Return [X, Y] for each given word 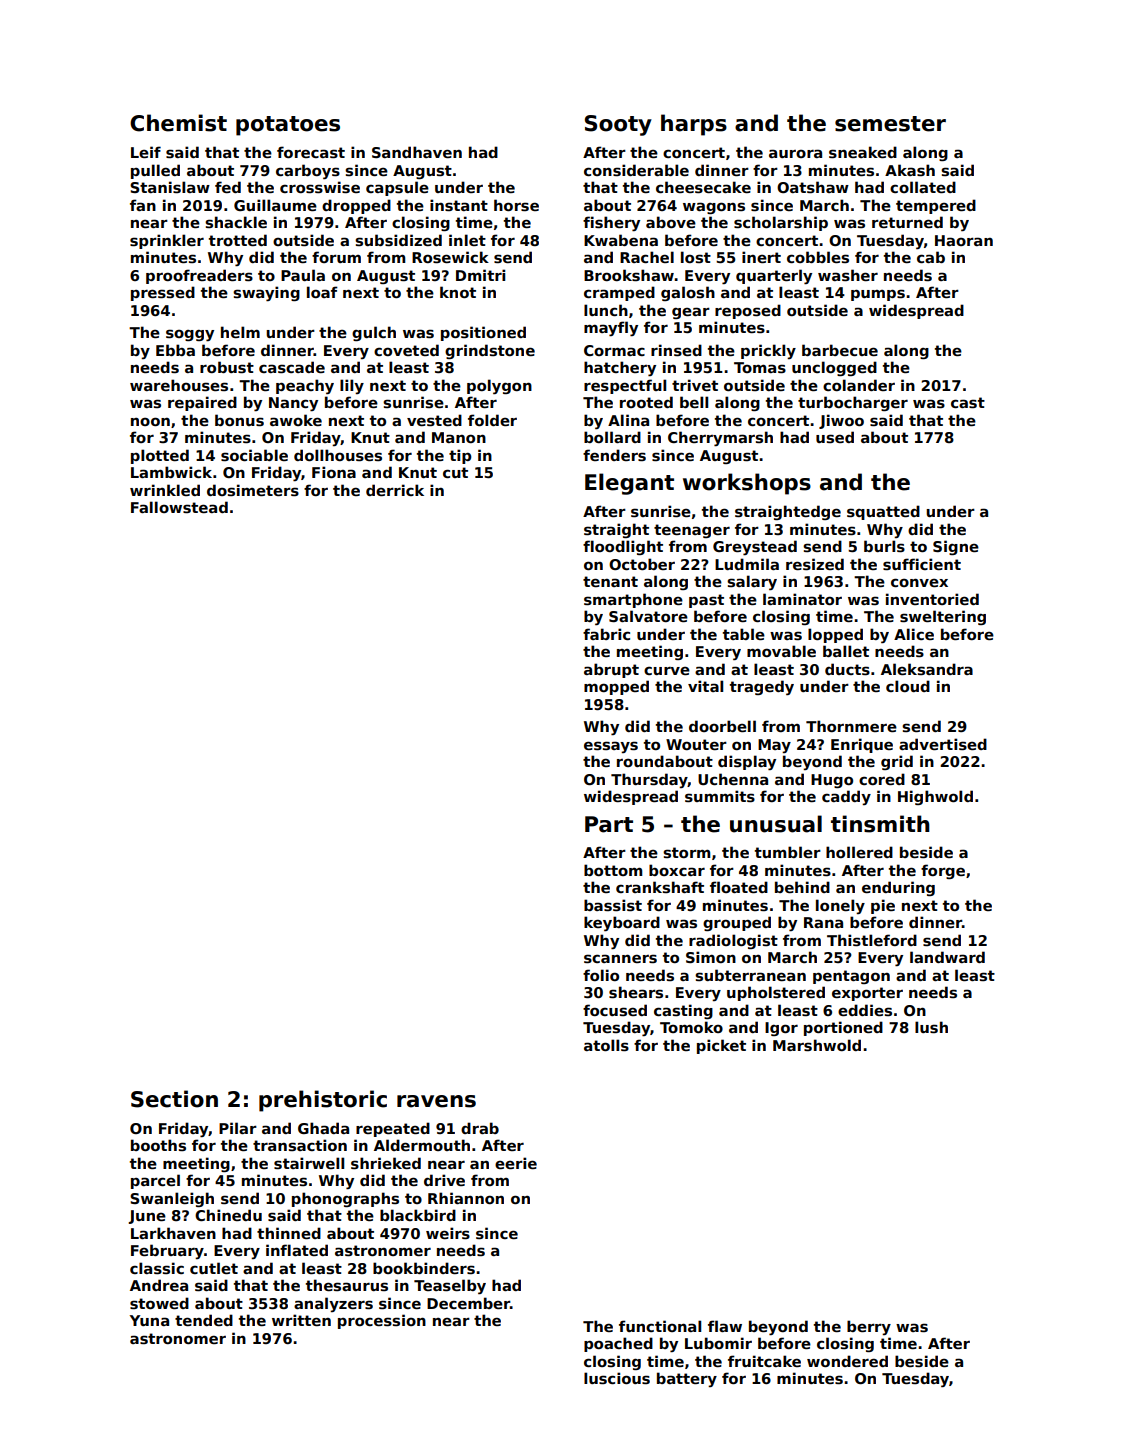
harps [694, 125]
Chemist [178, 123]
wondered [847, 1361]
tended [204, 1320]
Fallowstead [179, 507]
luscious [617, 1378]
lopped [835, 635]
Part [609, 824]
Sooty [618, 125]
